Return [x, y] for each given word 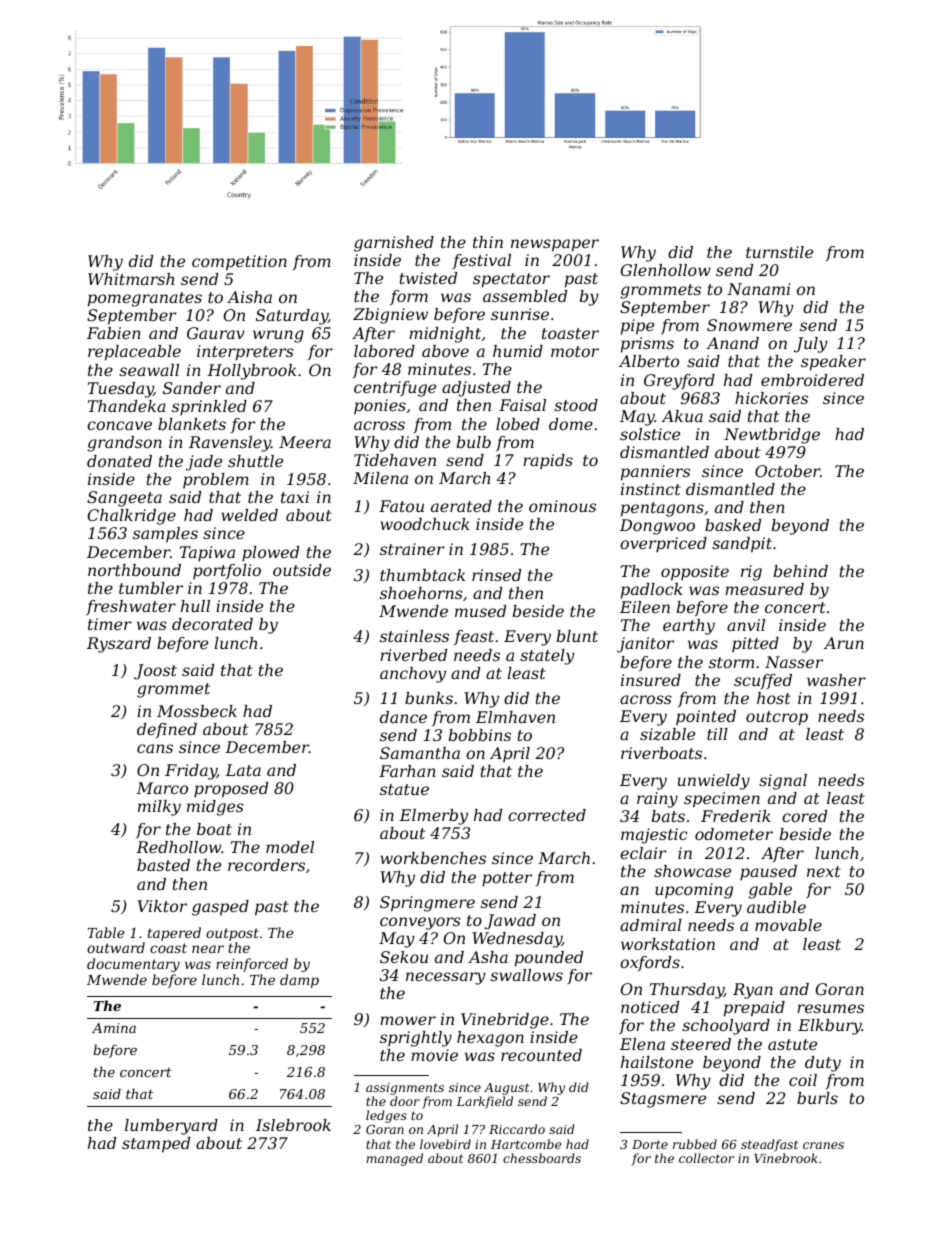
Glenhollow [666, 270]
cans [155, 748]
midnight [445, 335]
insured [651, 680]
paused [768, 873]
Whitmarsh [131, 279]
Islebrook [293, 1125]
